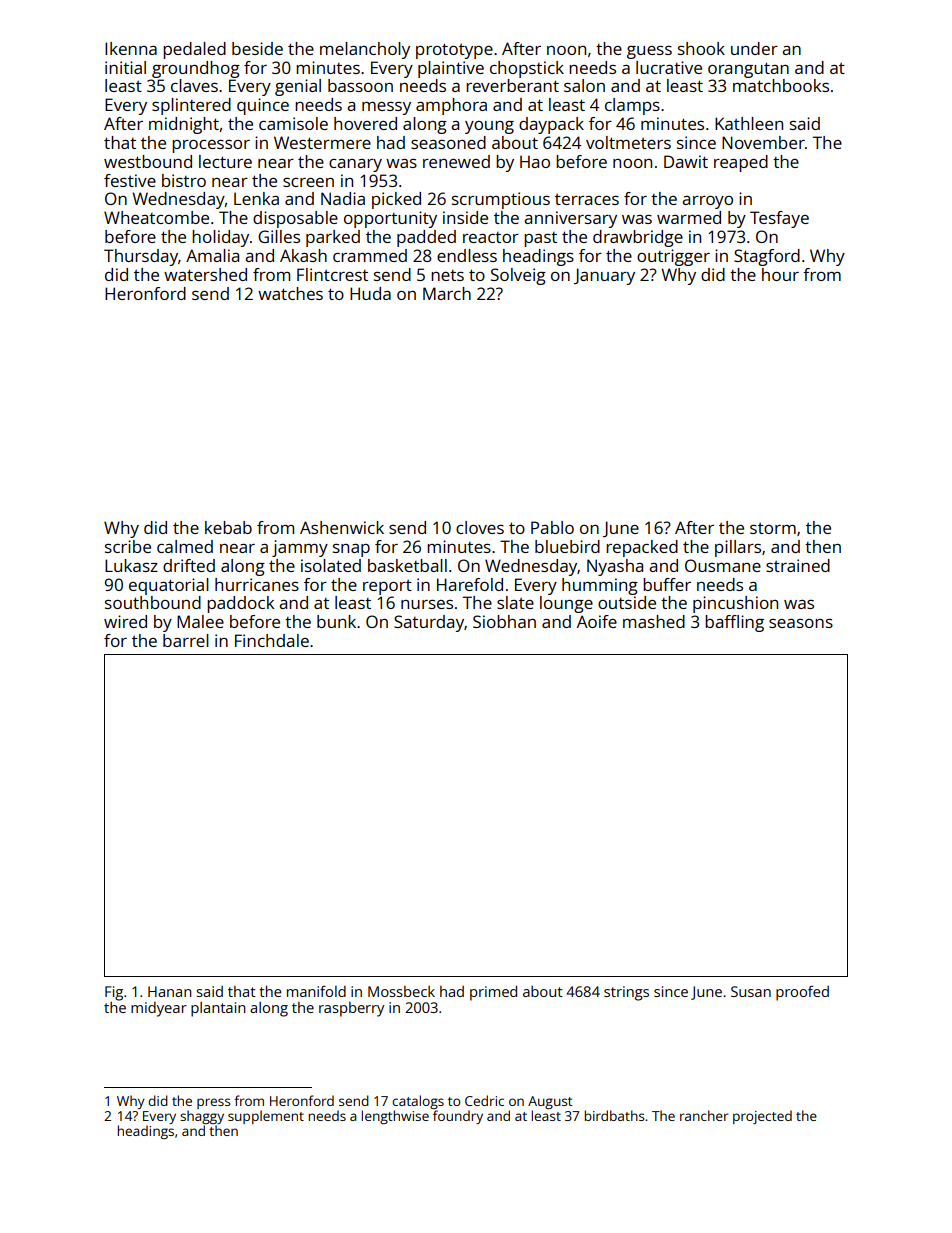 The width and height of the page is (952, 1233). I want to click on primed, so click(493, 993).
